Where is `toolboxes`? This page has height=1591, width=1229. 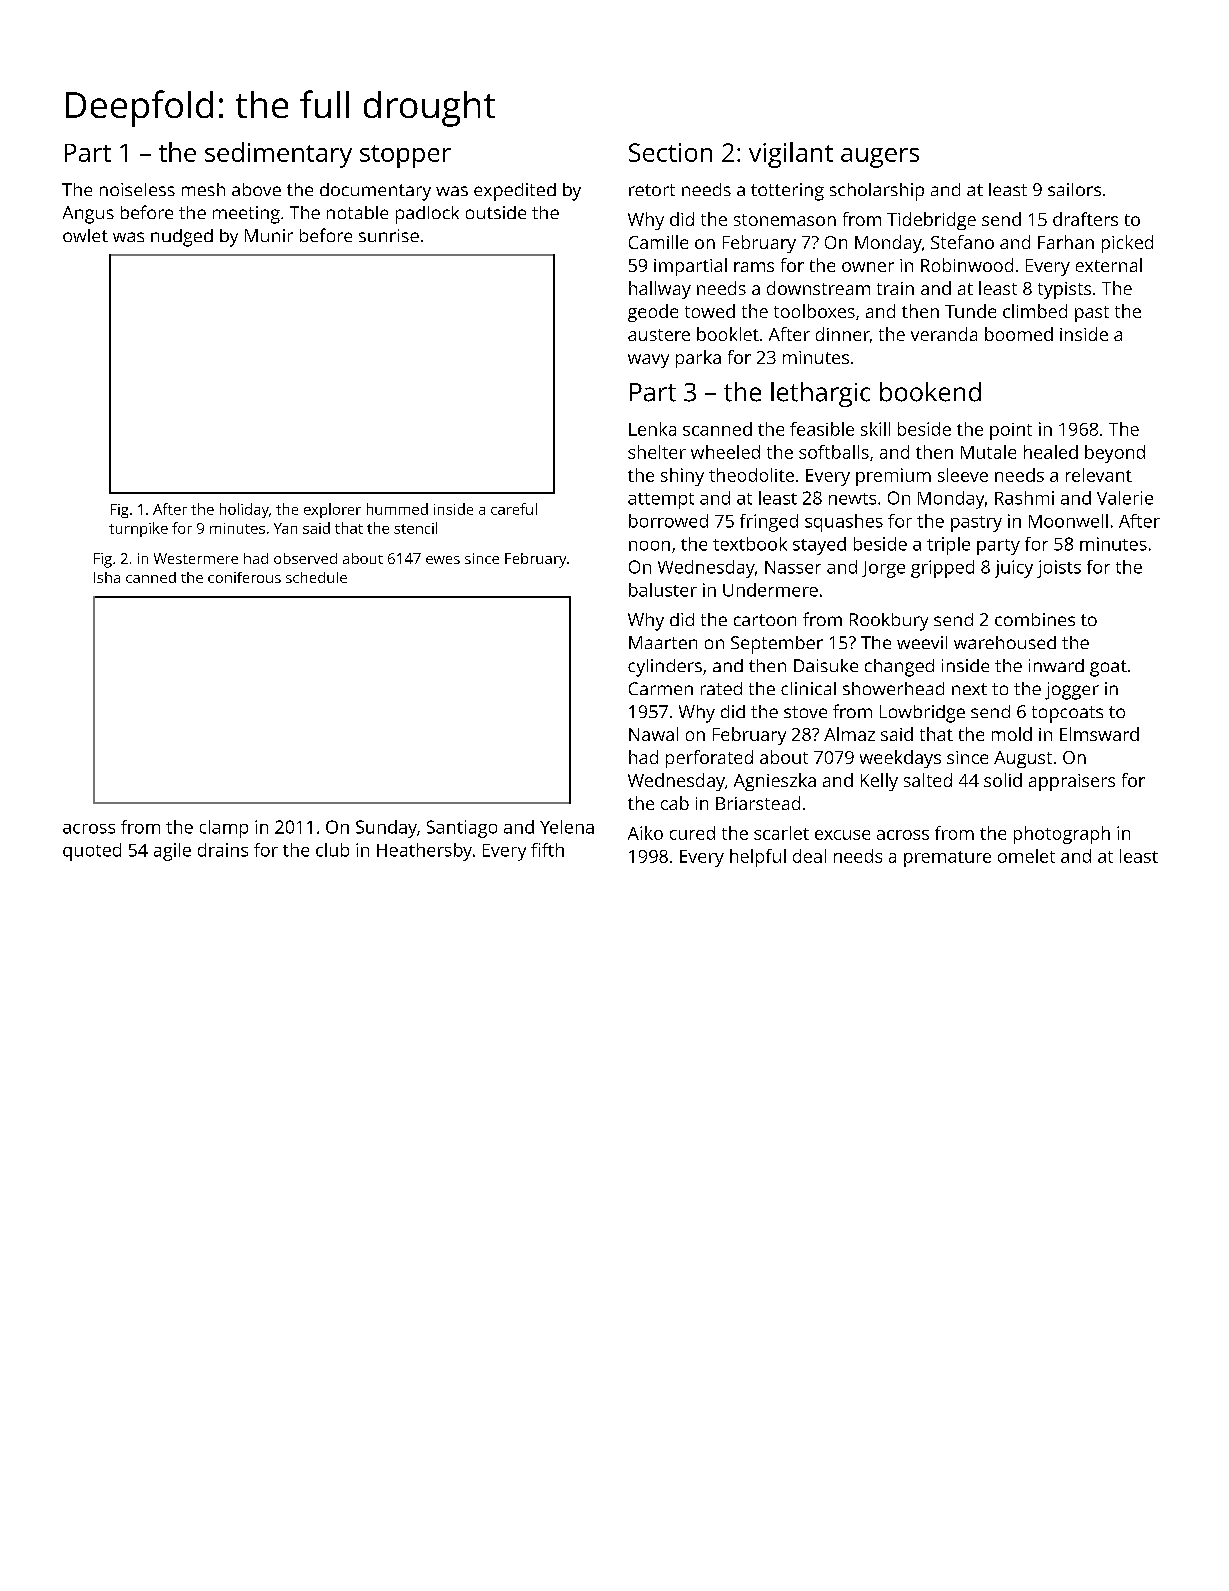 toolboxes is located at coordinates (814, 311).
